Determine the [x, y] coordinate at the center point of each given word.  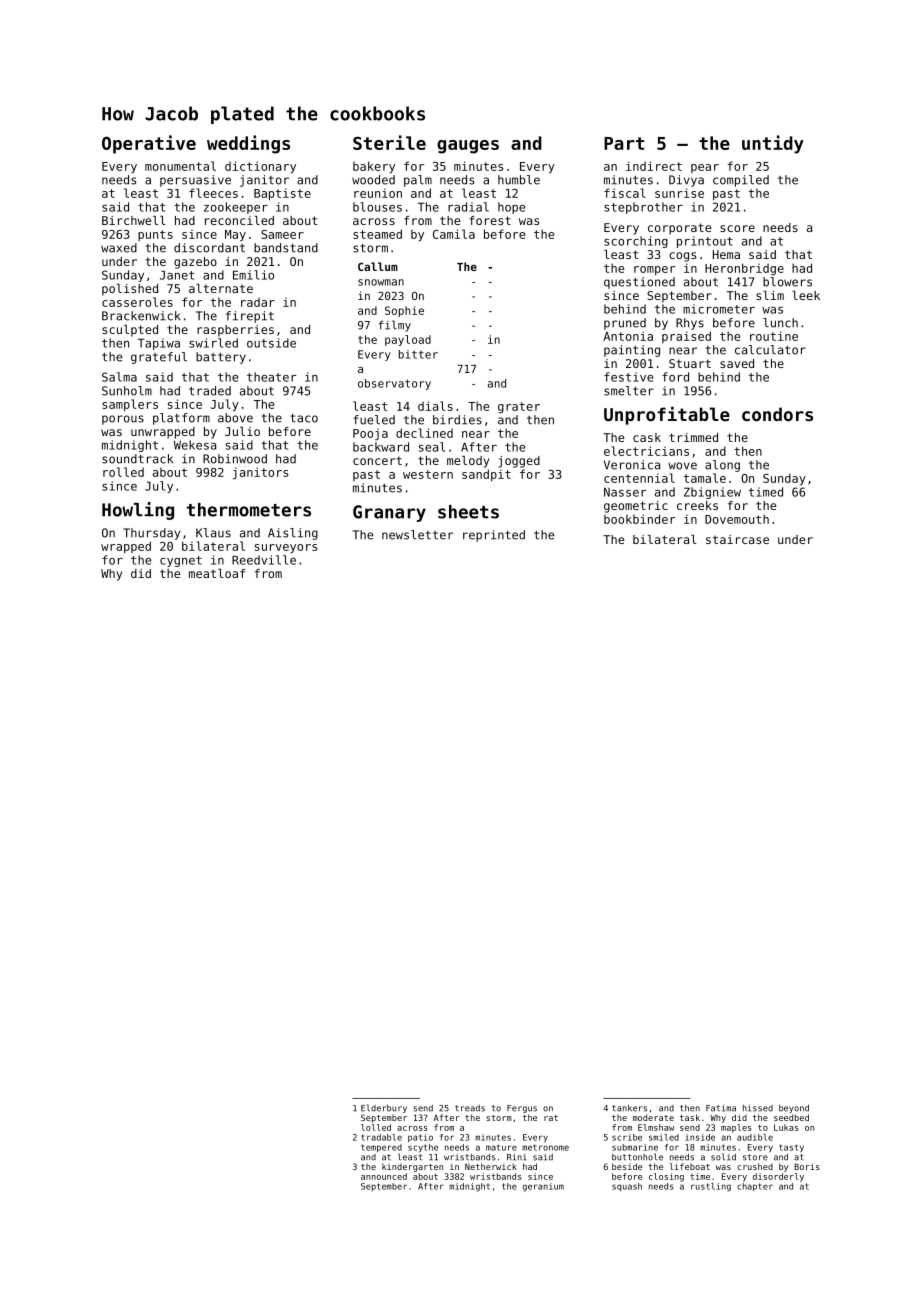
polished [130, 290]
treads [470, 1108]
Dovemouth [737, 519]
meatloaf [217, 573]
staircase [737, 539]
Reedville [264, 560]
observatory [394, 384]
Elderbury [384, 1108]
